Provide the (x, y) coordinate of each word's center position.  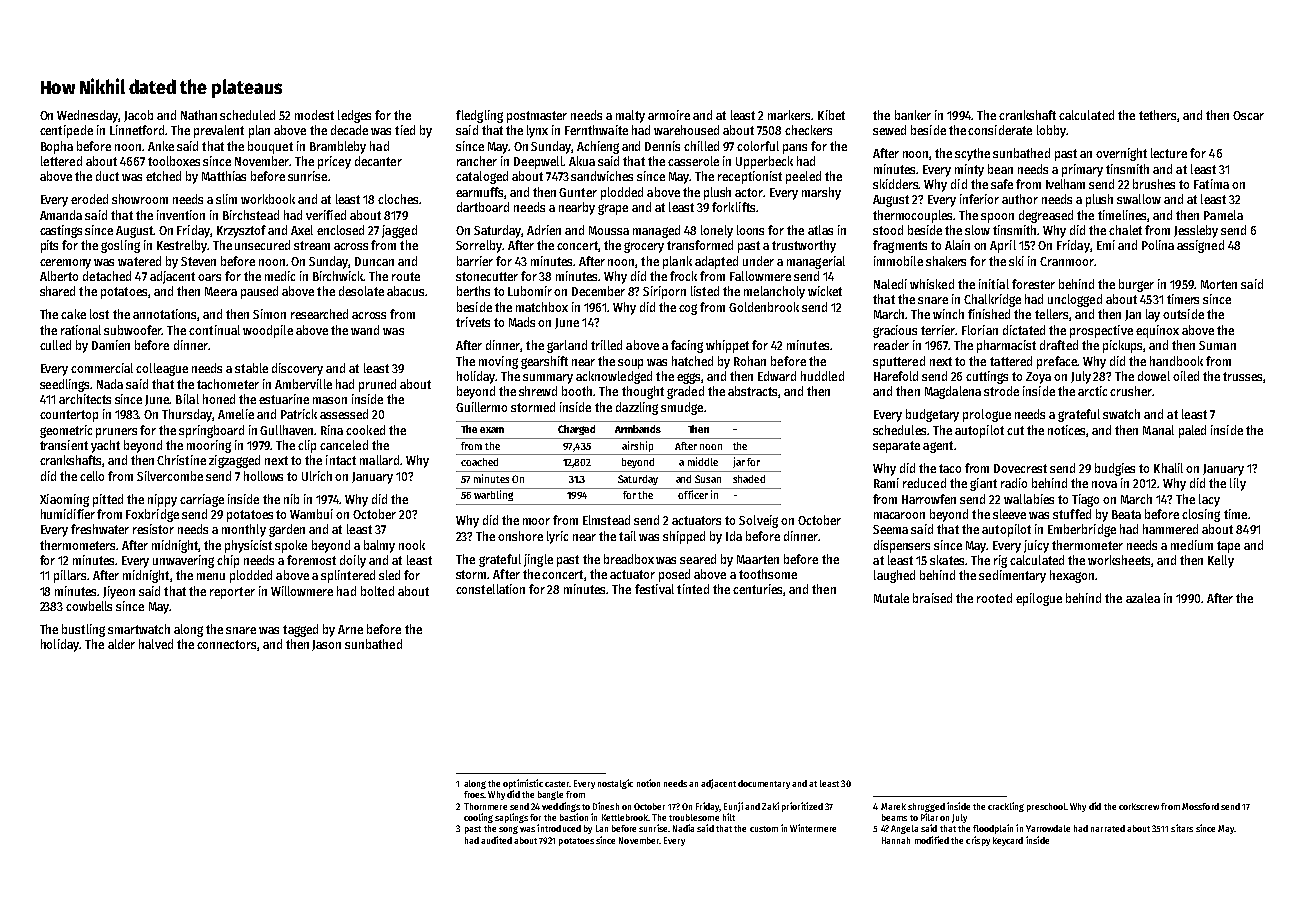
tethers (1157, 115)
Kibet (831, 115)
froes (474, 794)
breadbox (629, 559)
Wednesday (88, 116)
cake (73, 314)
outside (1183, 314)
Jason (326, 645)
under (758, 261)
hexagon (1072, 576)
